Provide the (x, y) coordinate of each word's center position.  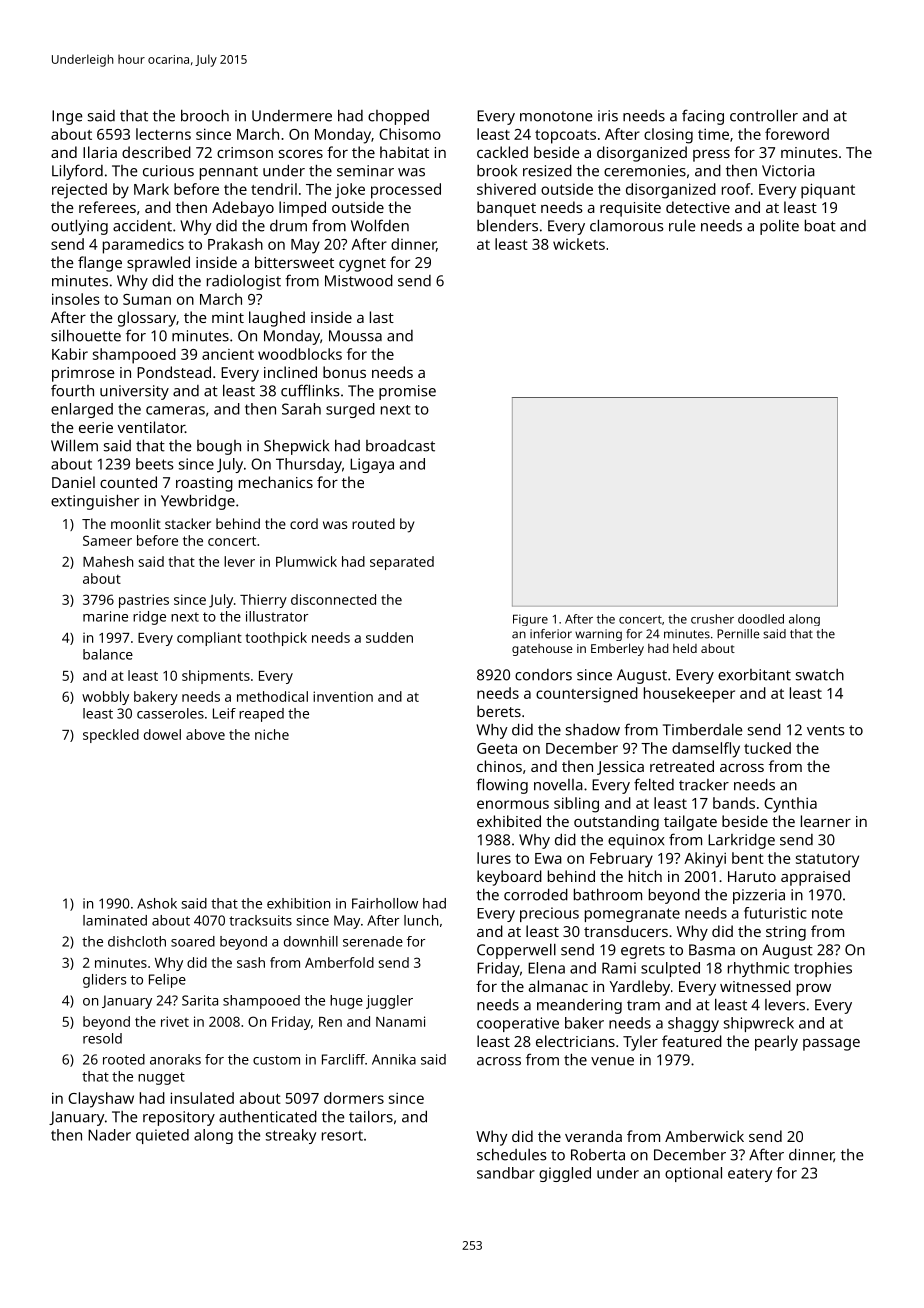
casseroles (170, 713)
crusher (712, 619)
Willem (74, 445)
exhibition (298, 903)
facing (703, 117)
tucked (767, 748)
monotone (556, 116)
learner (826, 821)
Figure (530, 620)
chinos (499, 766)
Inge (67, 117)
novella (558, 785)
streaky (291, 1136)
